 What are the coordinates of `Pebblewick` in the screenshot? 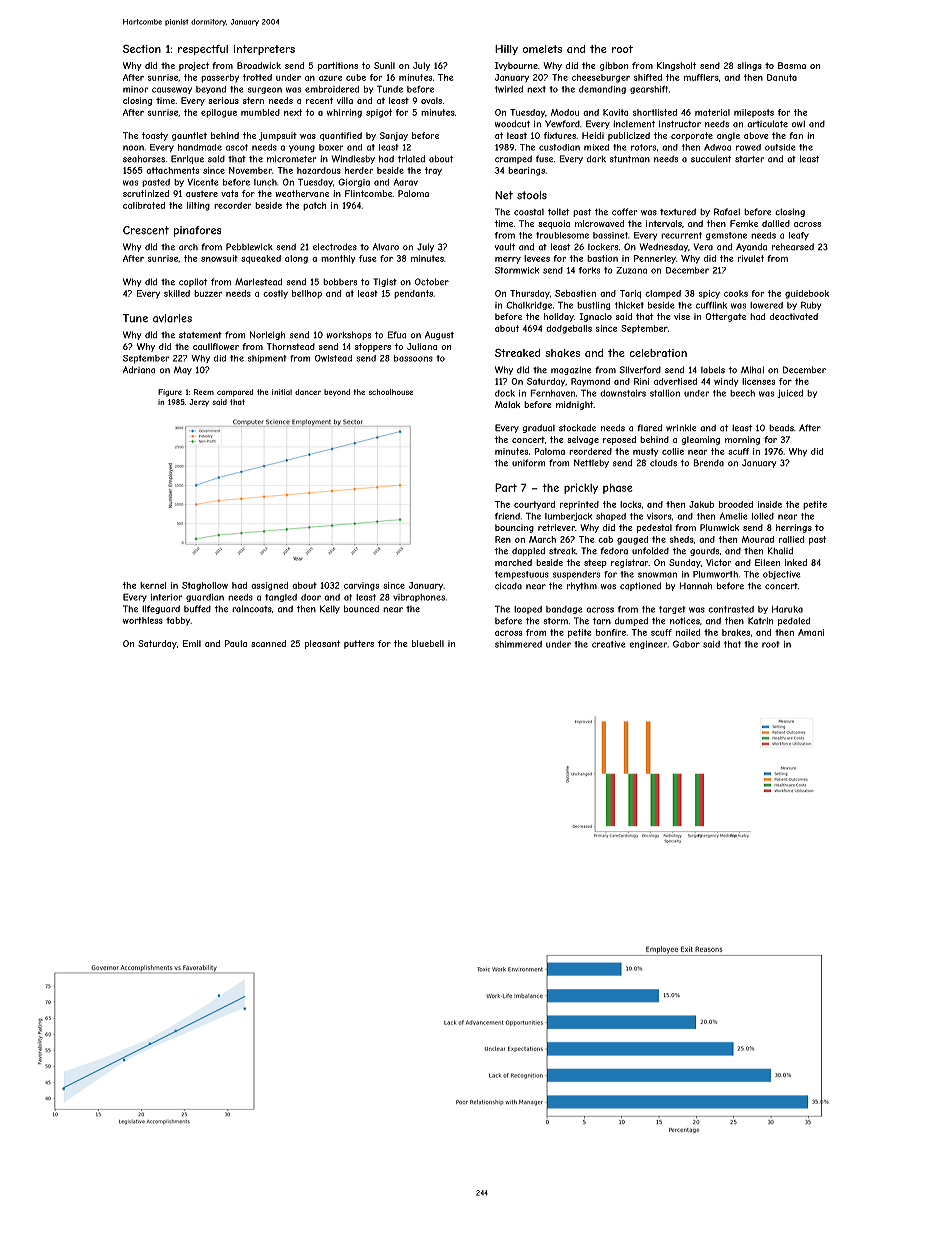 It's located at (249, 247).
